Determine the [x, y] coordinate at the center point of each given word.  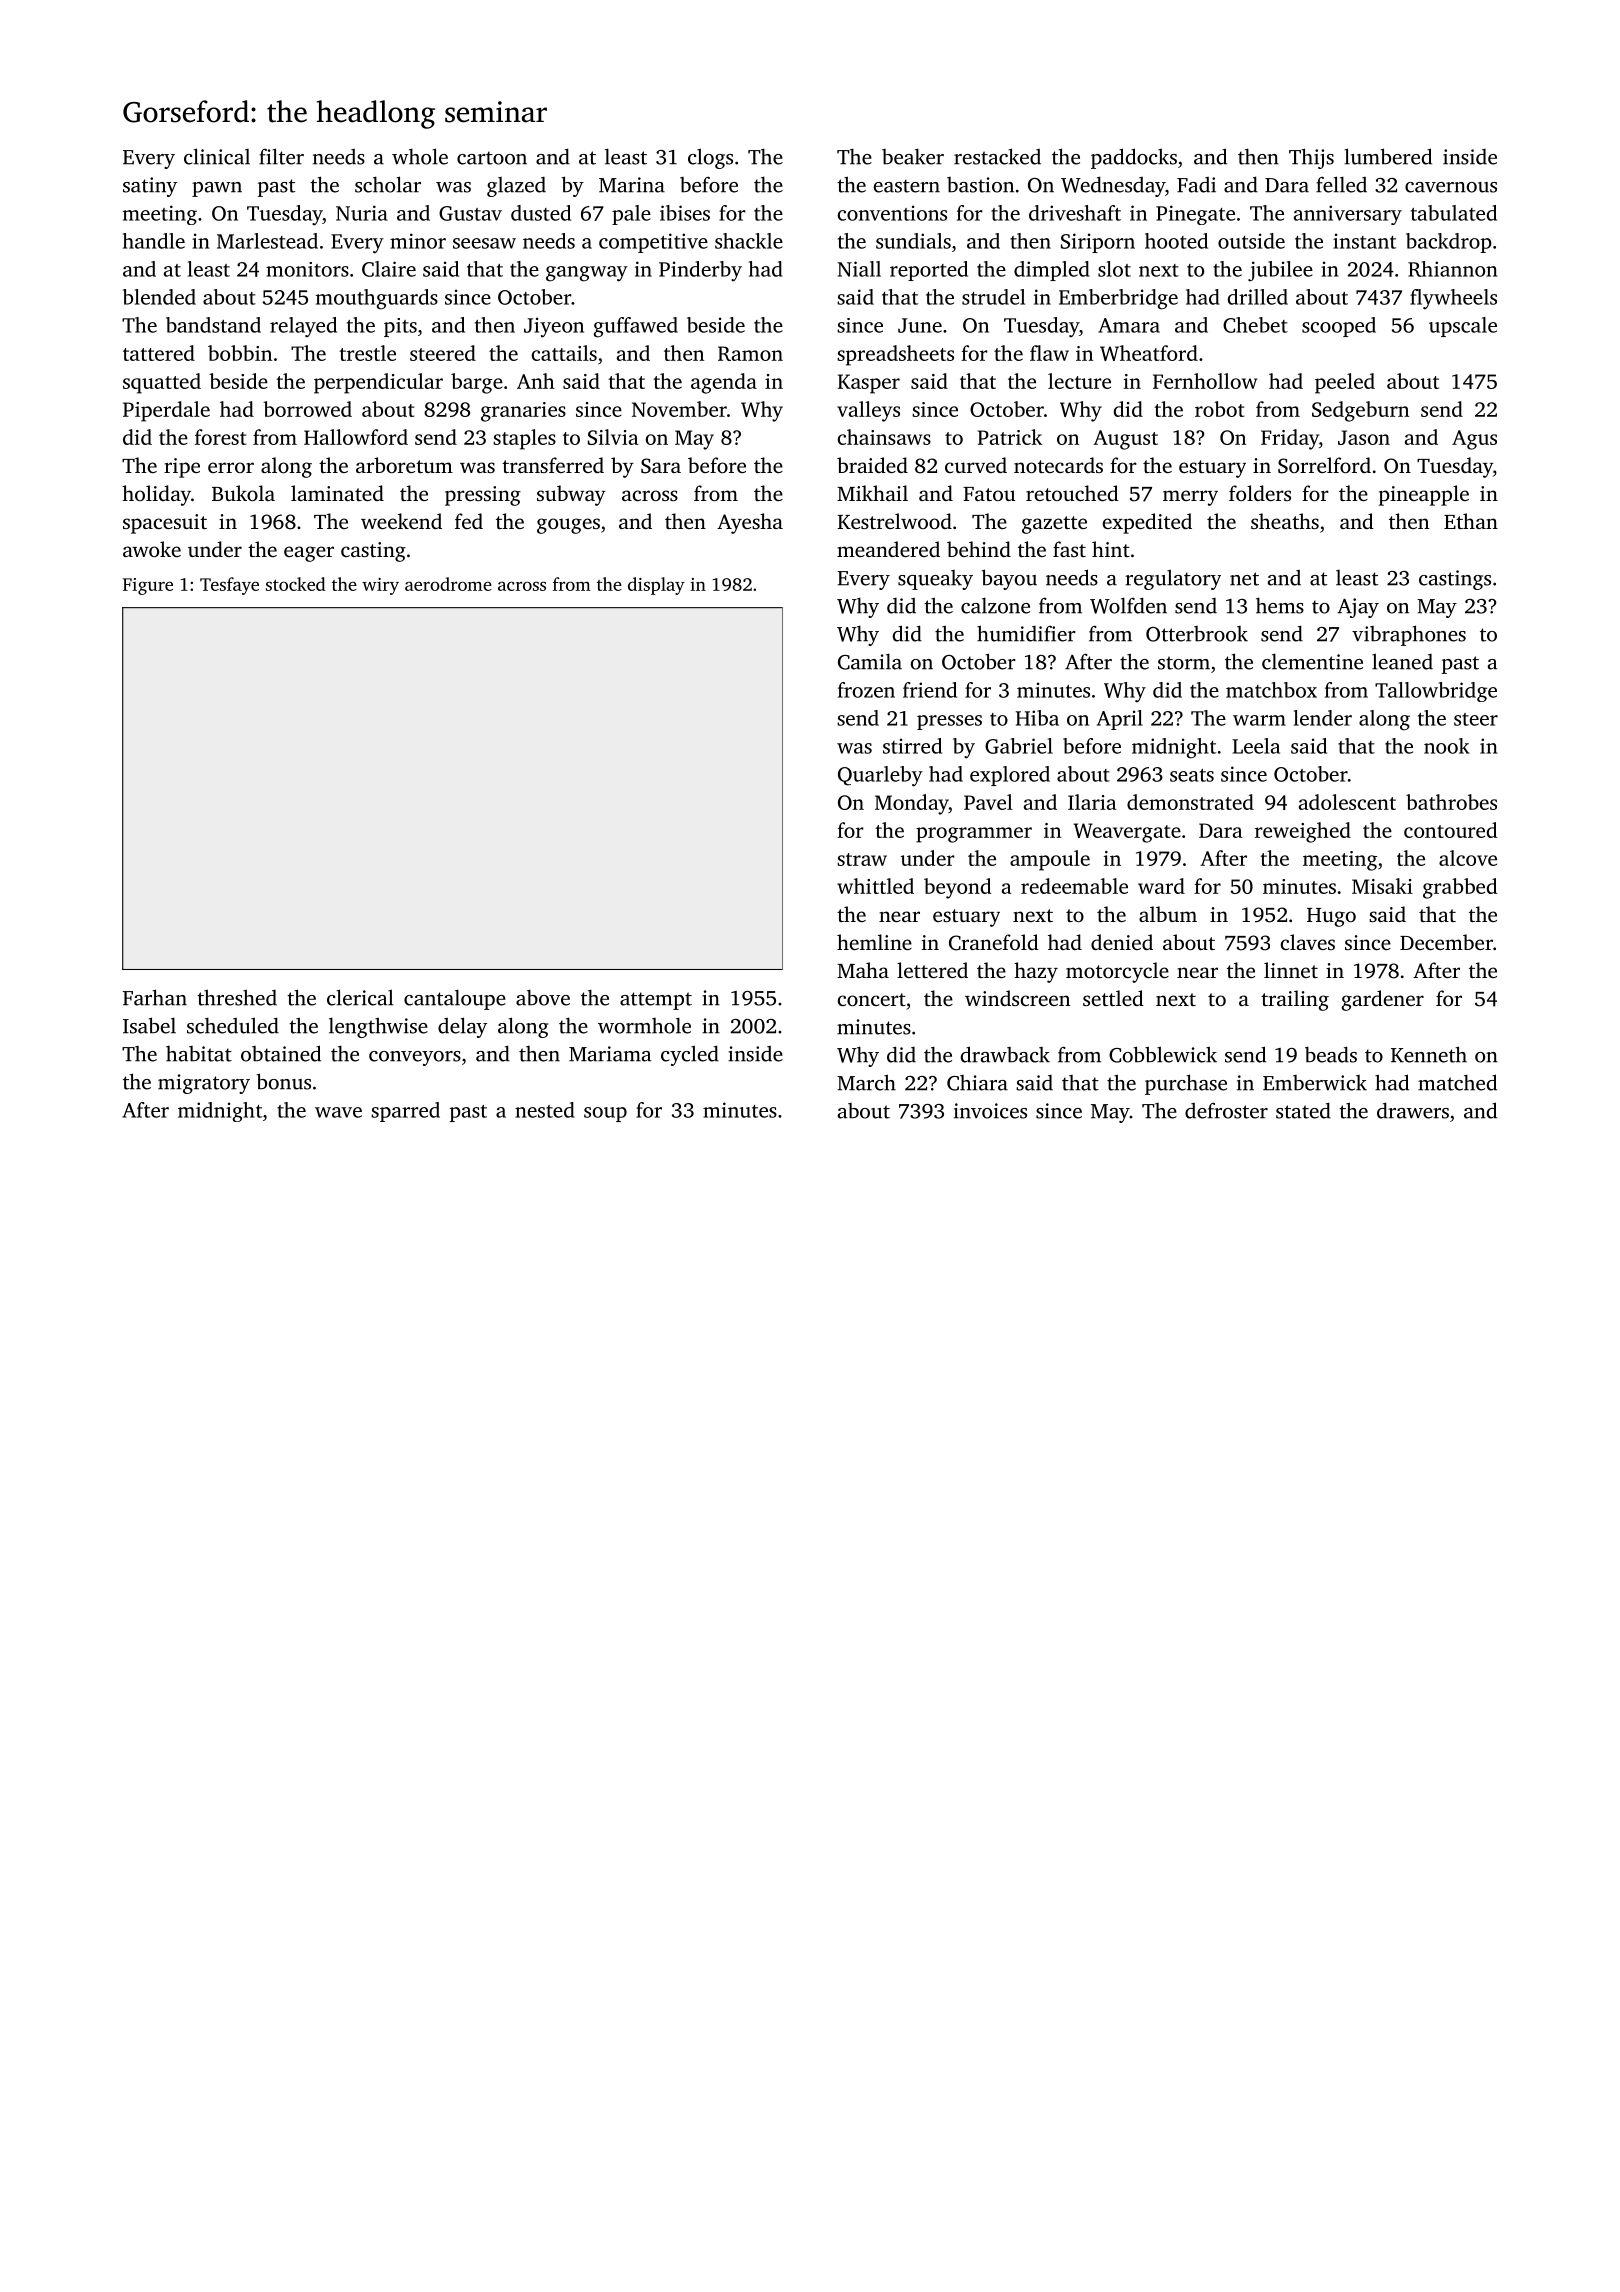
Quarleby [880, 776]
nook [1447, 746]
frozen [866, 690]
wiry [380, 586]
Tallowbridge [1436, 692]
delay [462, 1027]
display [656, 586]
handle [154, 241]
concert [872, 999]
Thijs [1311, 158]
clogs [710, 158]
